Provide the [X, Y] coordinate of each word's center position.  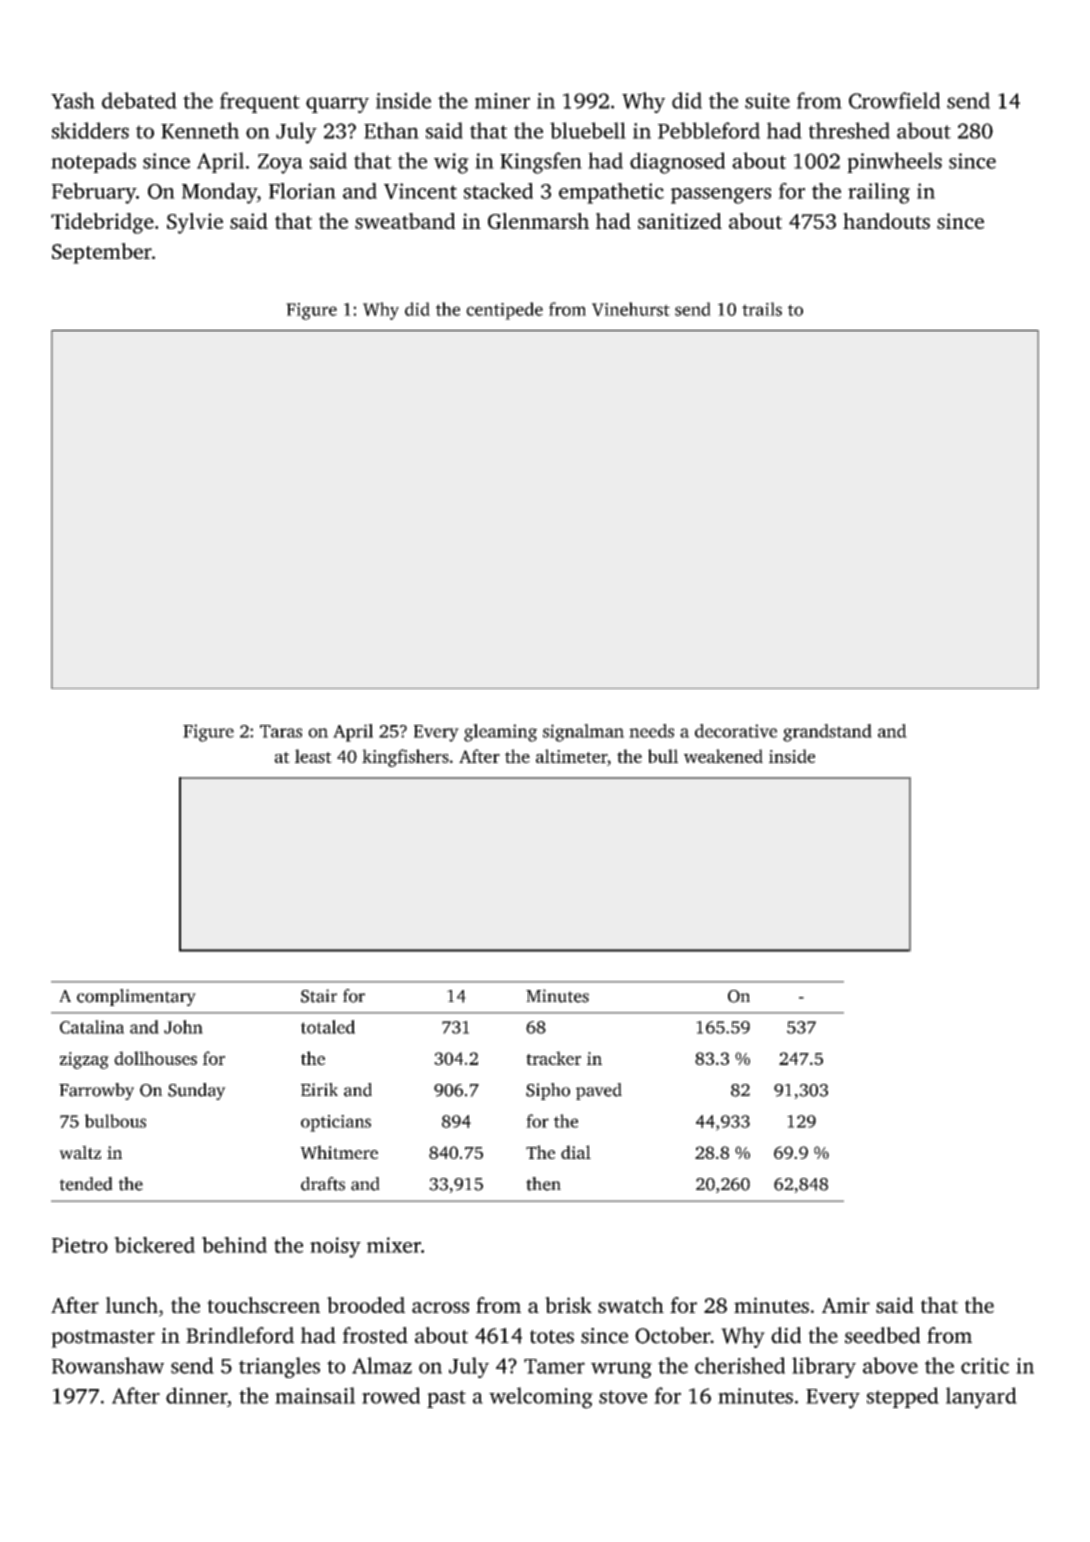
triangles [279, 1367]
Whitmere [339, 1152]
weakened [723, 756]
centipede [504, 311]
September [102, 253]
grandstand [827, 733]
